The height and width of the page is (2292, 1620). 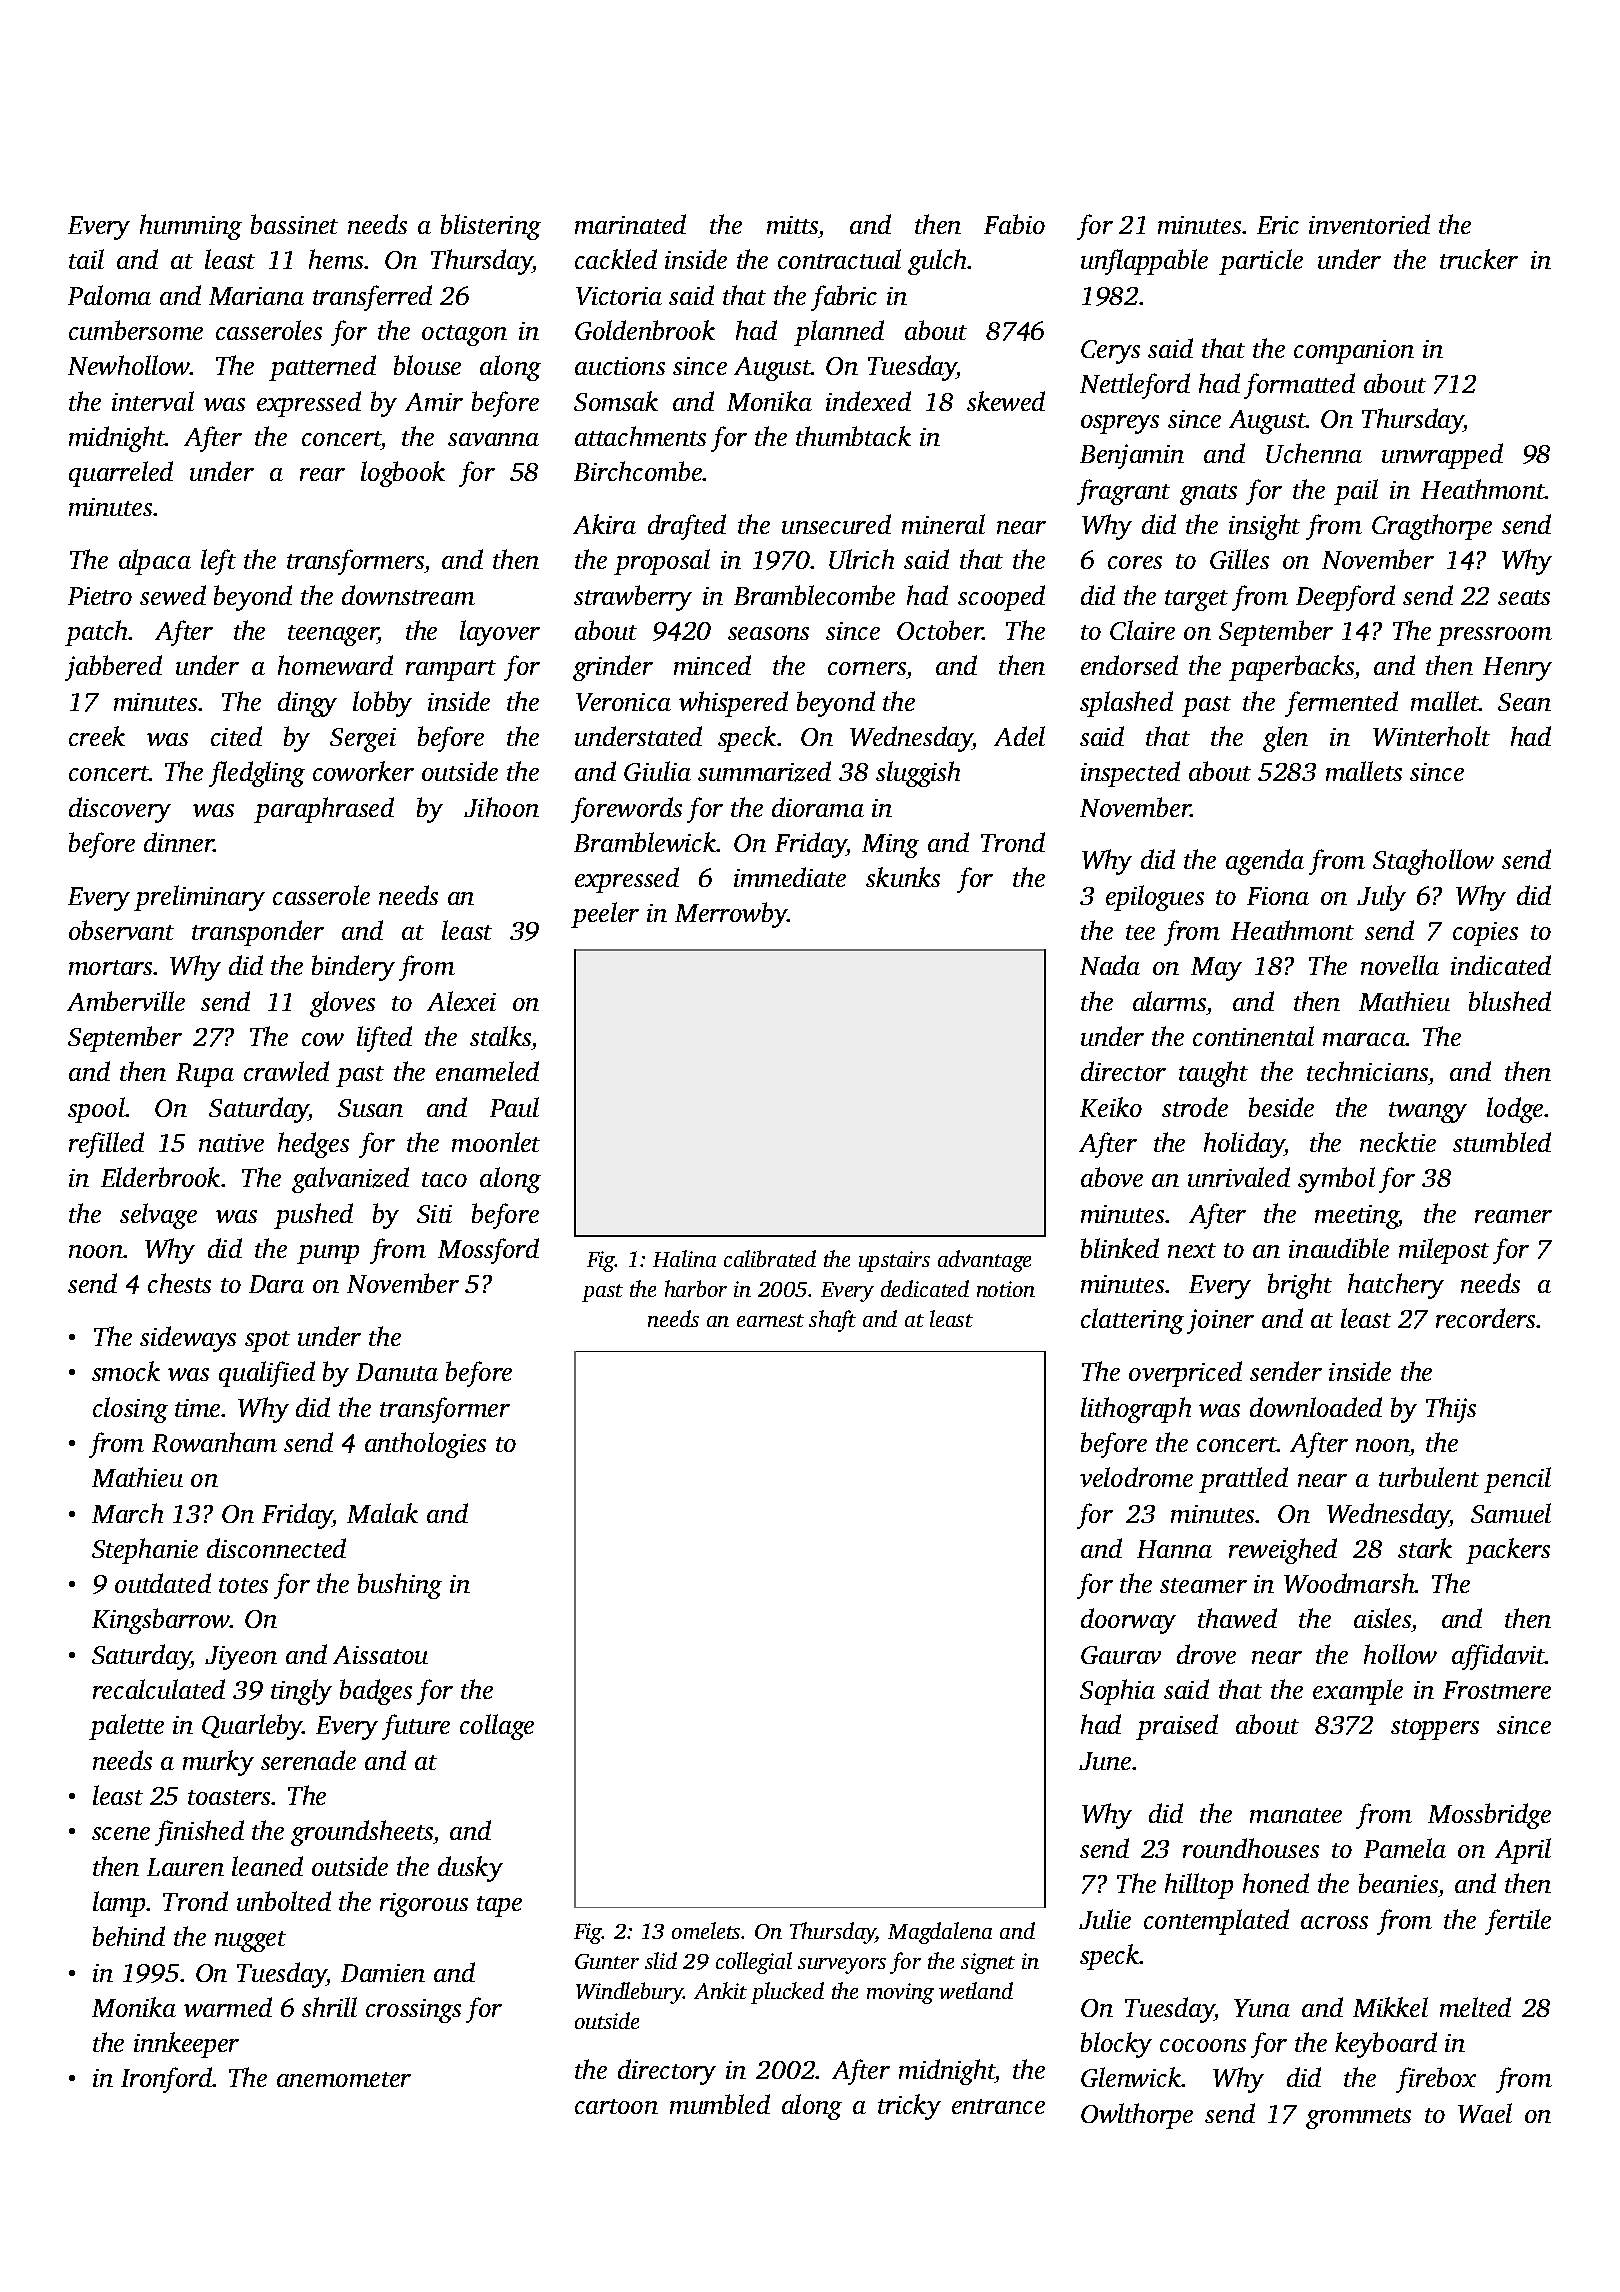 I want to click on bindery, so click(x=353, y=968).
